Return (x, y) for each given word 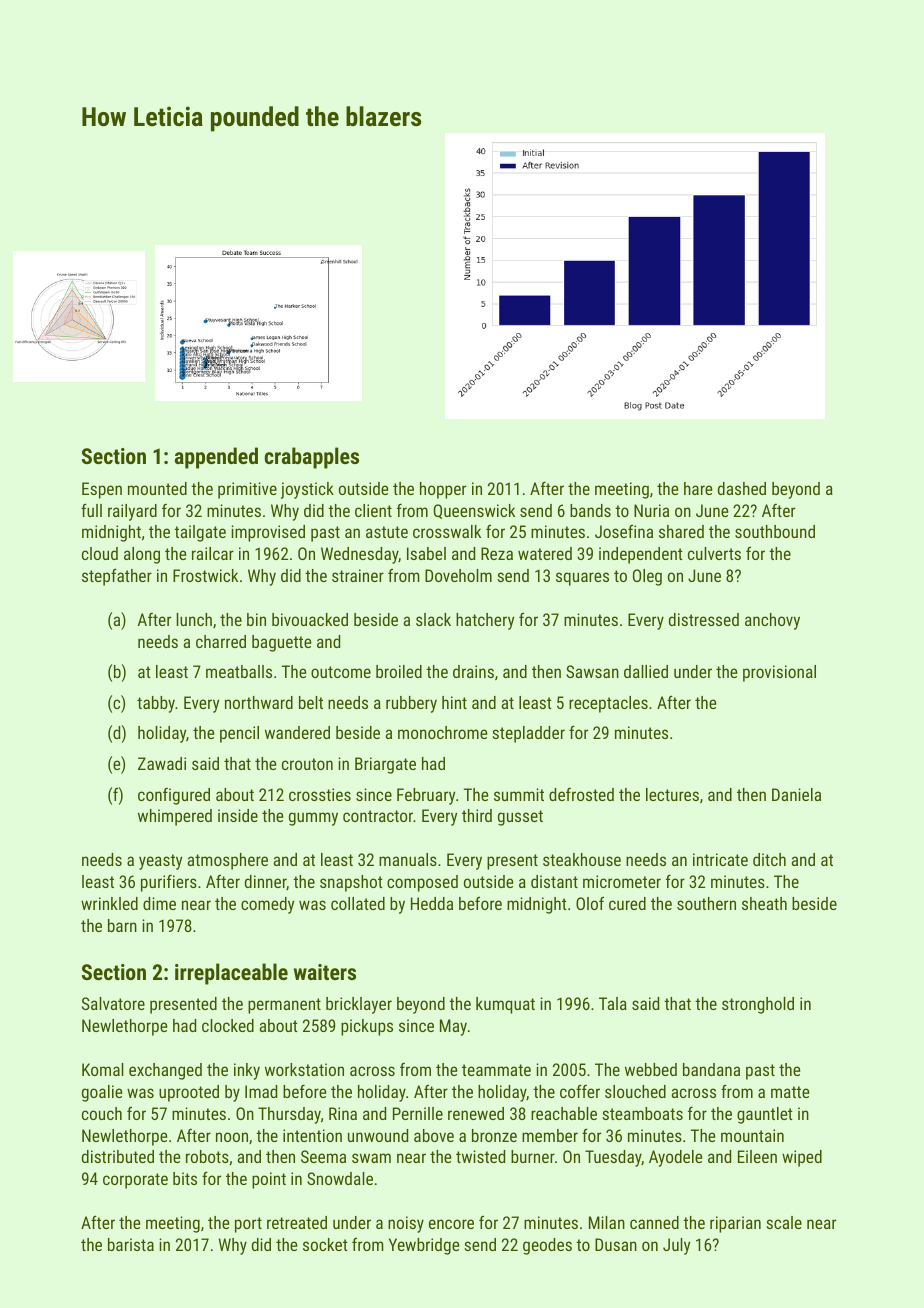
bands (590, 510)
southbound (775, 531)
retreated (297, 1222)
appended (216, 458)
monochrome (442, 732)
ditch (769, 859)
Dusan (616, 1244)
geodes (547, 1246)
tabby (156, 704)
